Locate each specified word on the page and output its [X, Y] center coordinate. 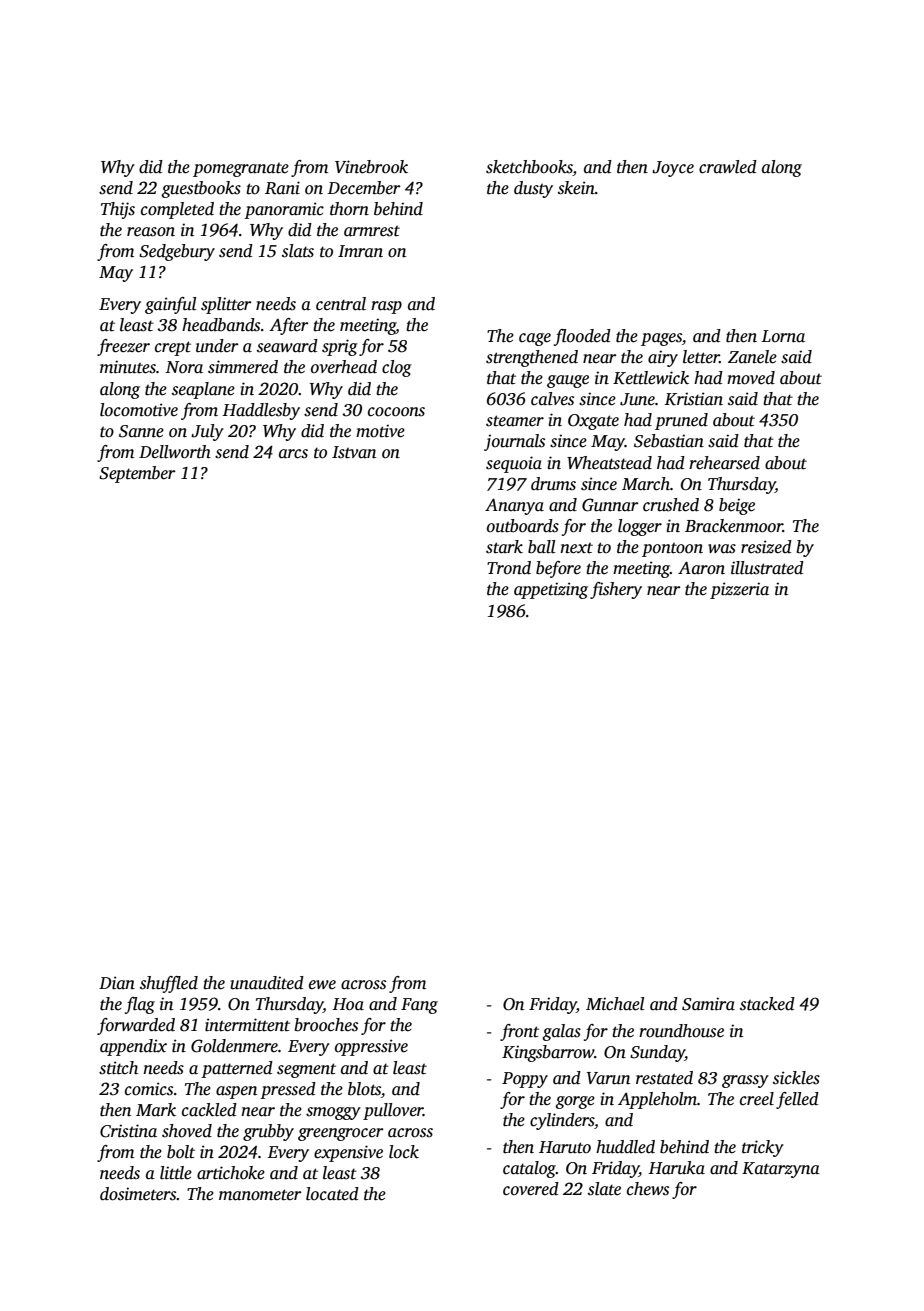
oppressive [371, 1047]
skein [576, 188]
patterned [237, 1069]
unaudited [267, 983]
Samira [708, 1004]
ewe [322, 985]
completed [177, 210]
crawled [728, 167]
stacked [767, 1004]
